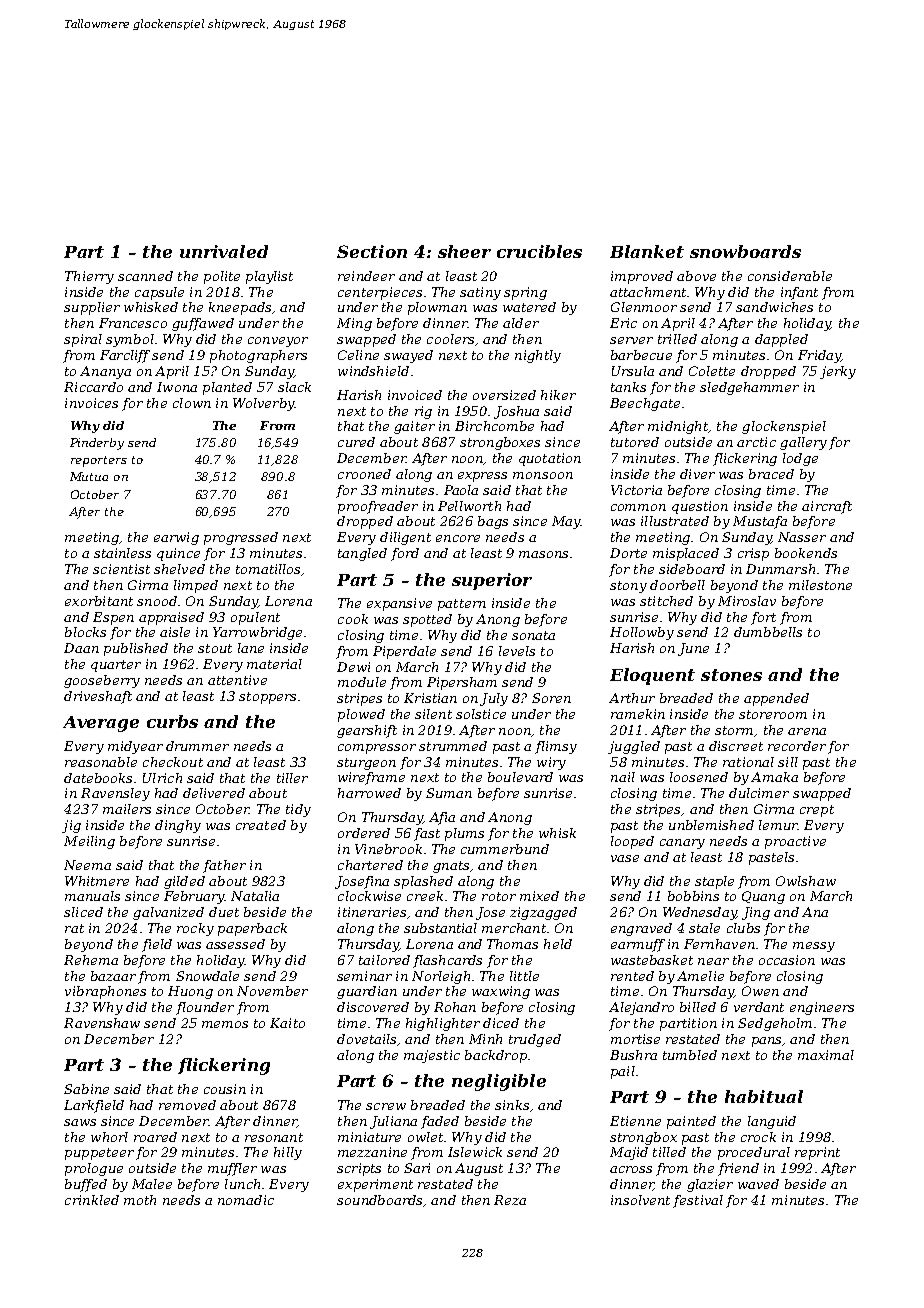 The height and width of the page is (1308, 924). Describe the element at coordinates (224, 251) in the page. I see `unrivaled` at that location.
